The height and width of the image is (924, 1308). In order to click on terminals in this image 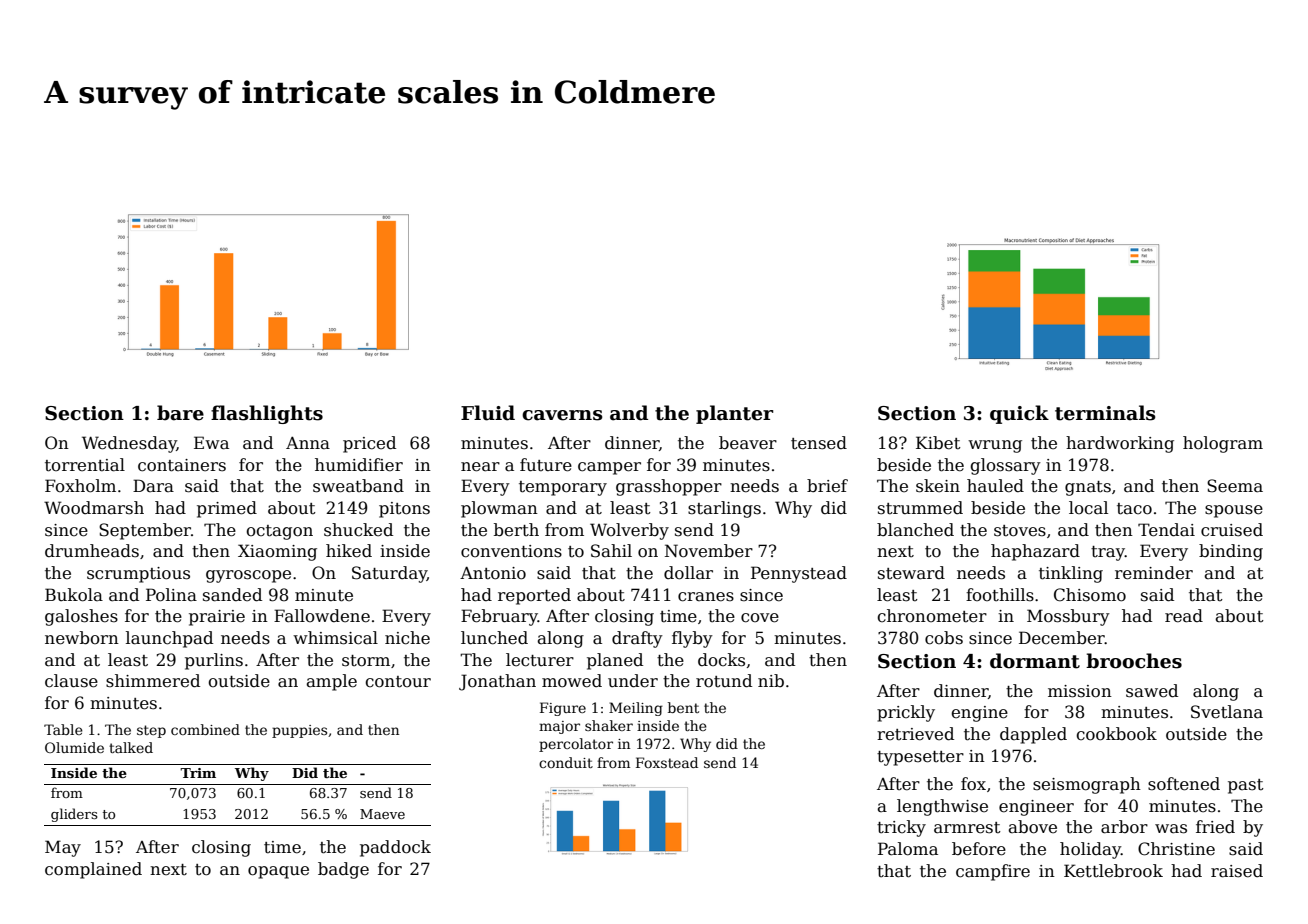, I will do `click(1105, 413)`.
